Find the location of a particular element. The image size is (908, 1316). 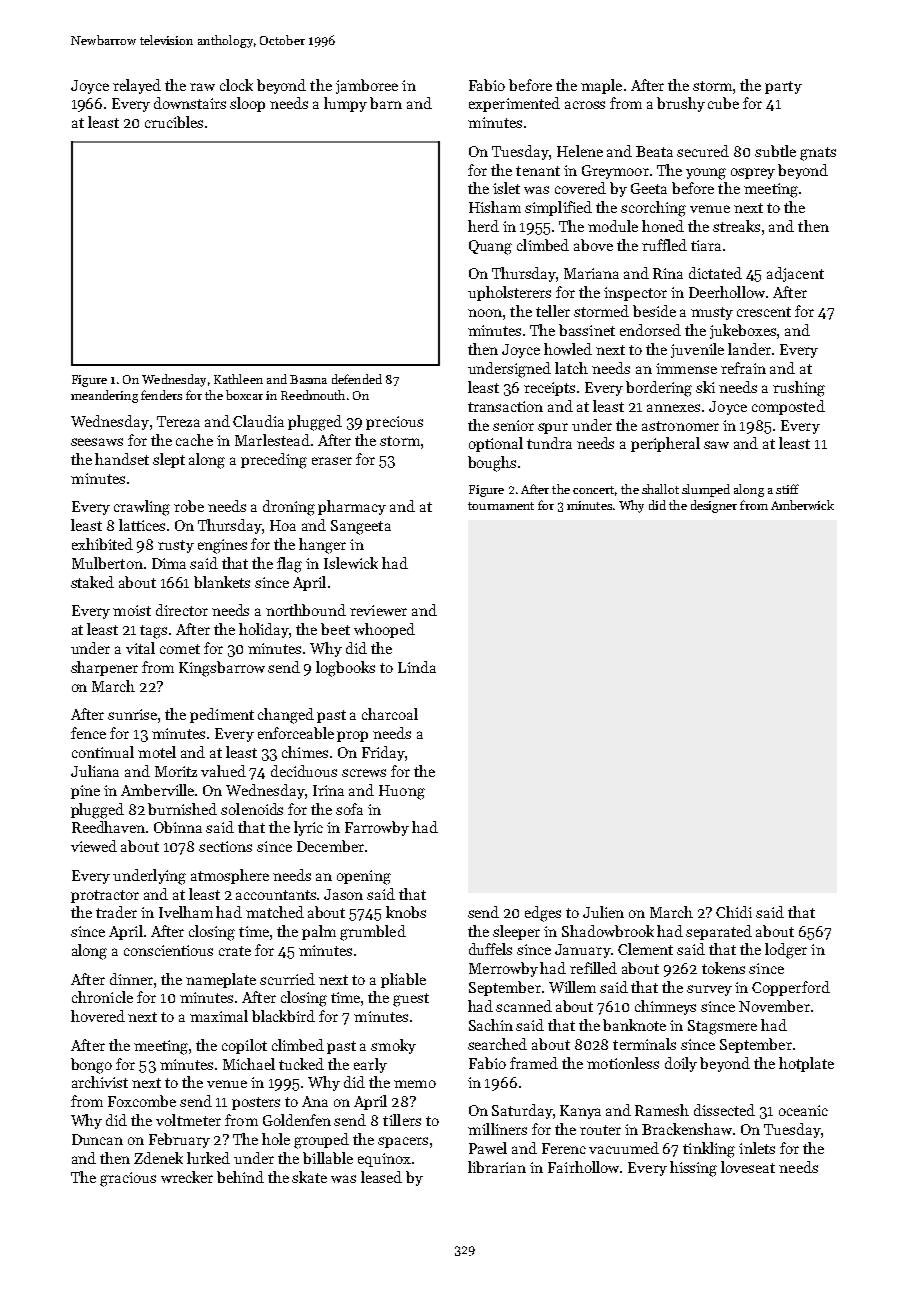

robe is located at coordinates (189, 506).
